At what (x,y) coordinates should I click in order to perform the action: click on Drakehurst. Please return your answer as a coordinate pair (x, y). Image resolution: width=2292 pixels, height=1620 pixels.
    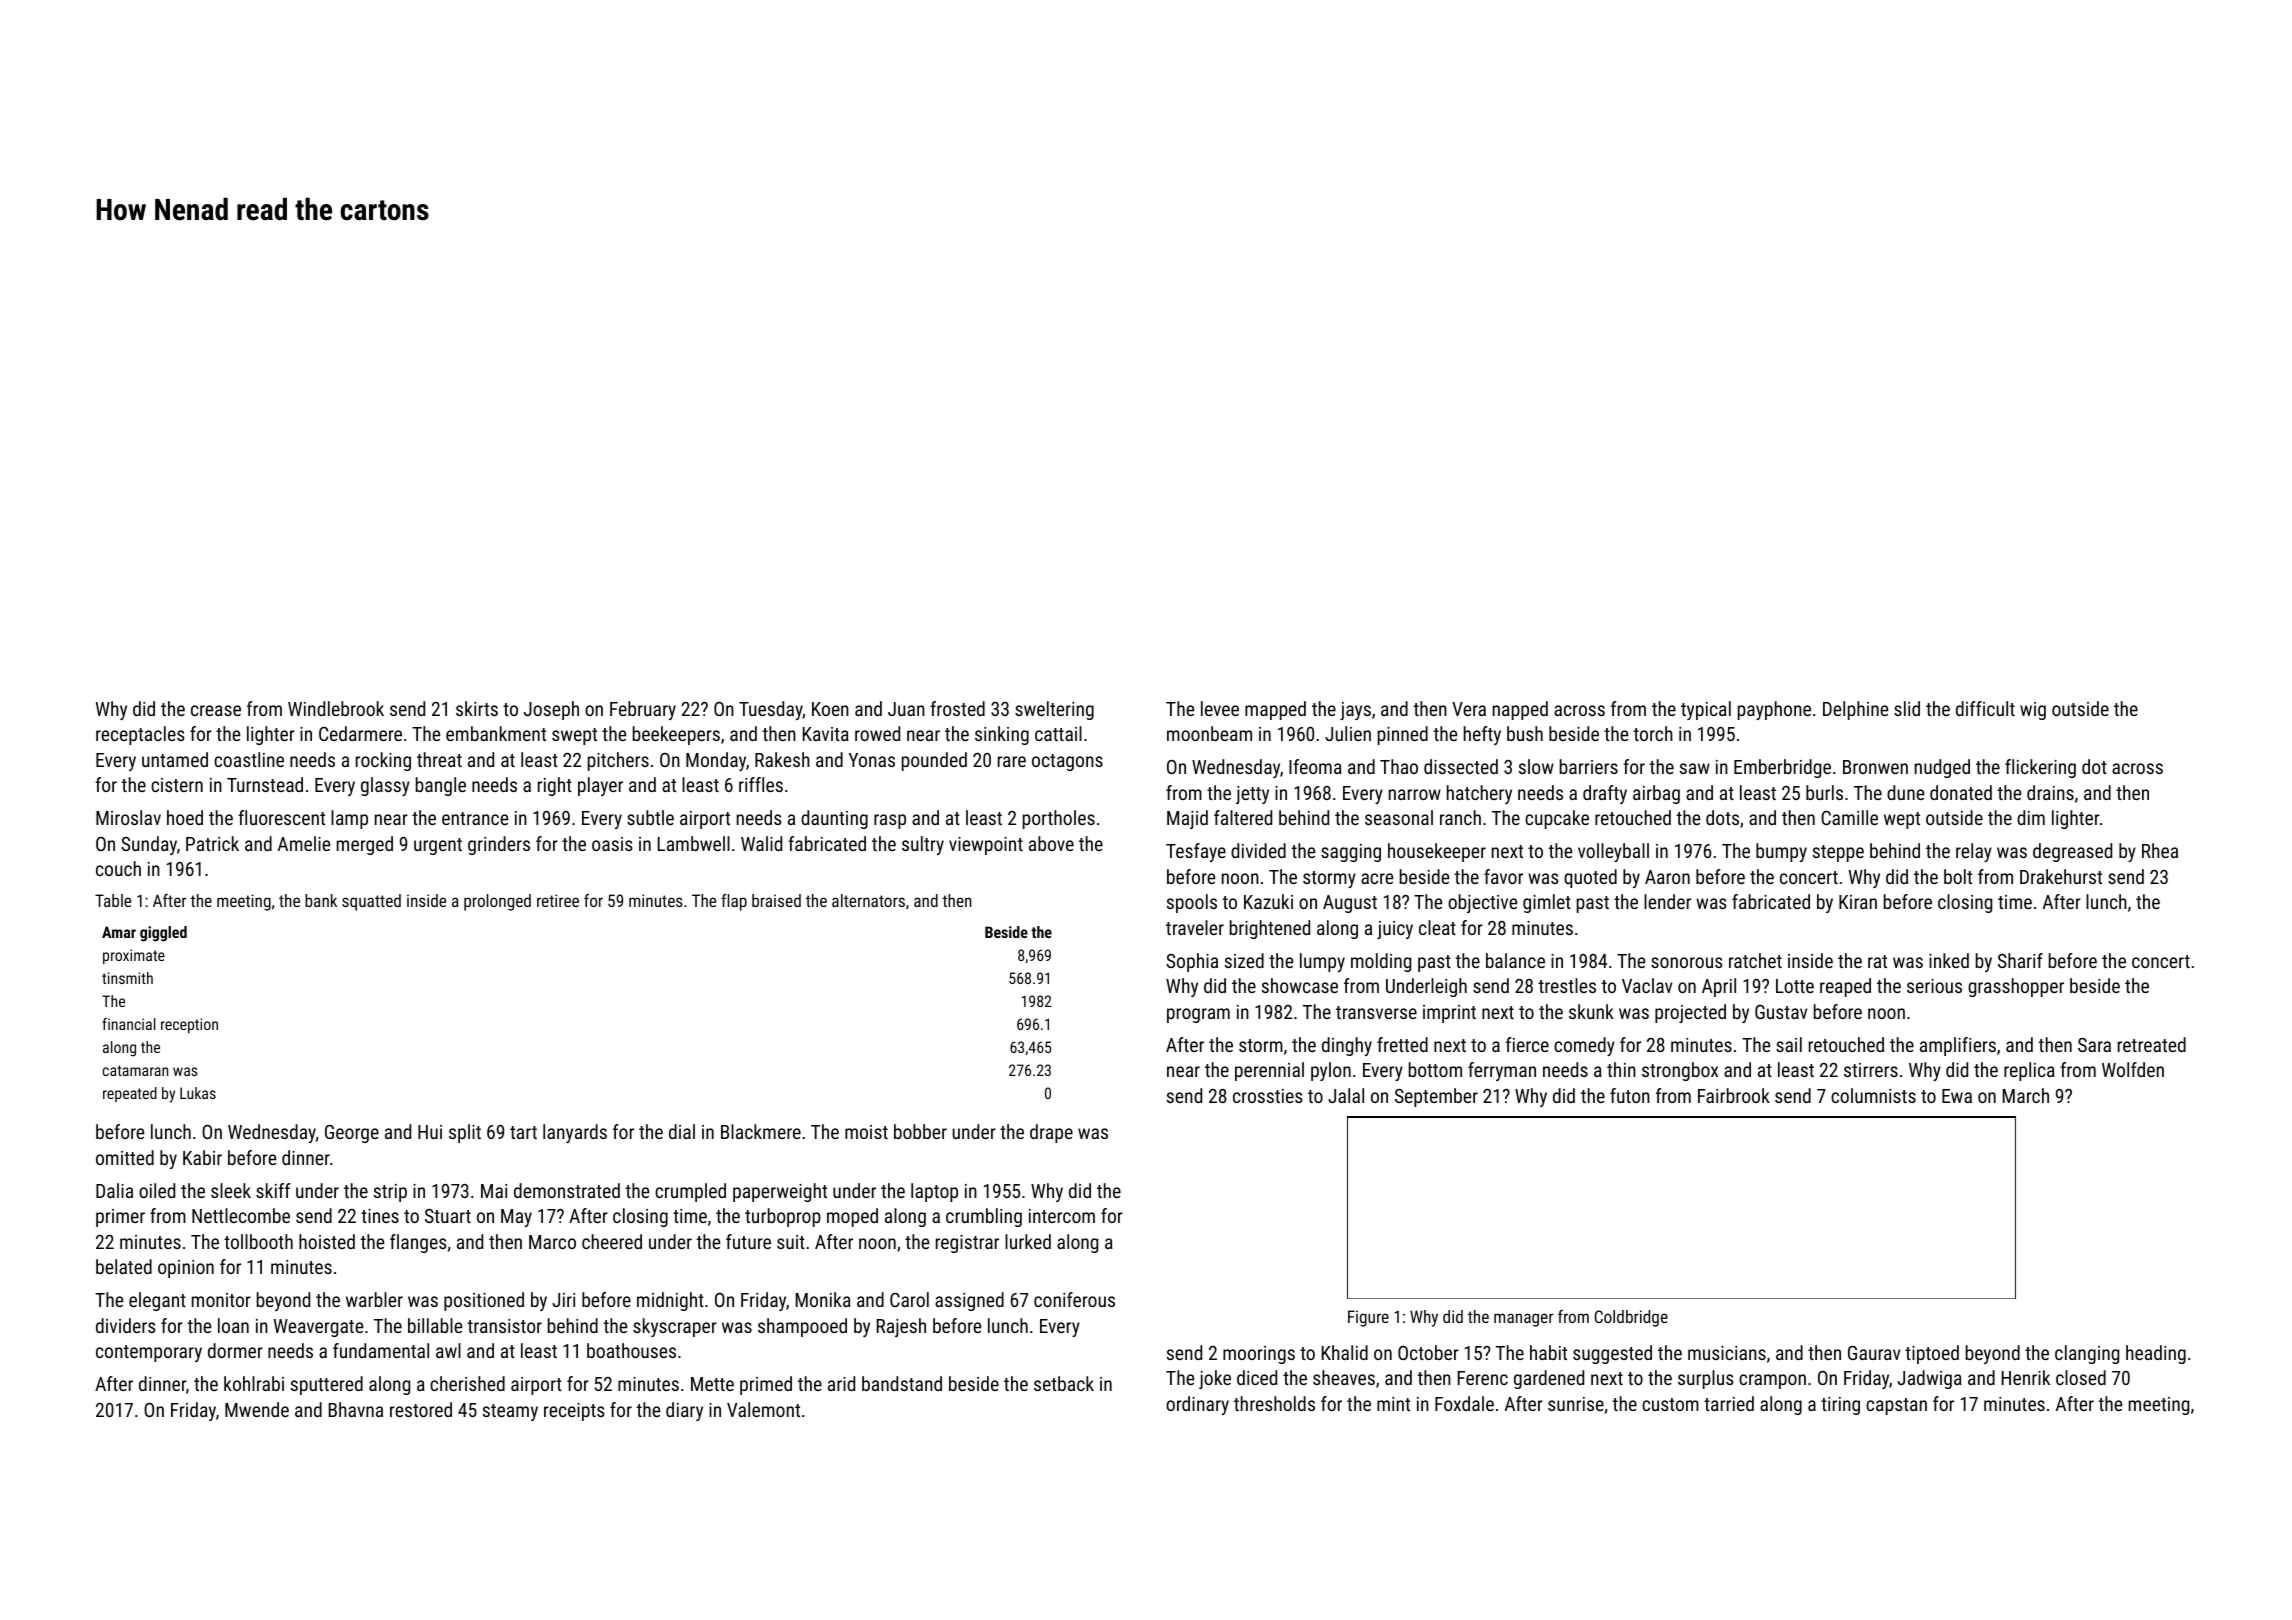
    Looking at the image, I should click on (2061, 876).
